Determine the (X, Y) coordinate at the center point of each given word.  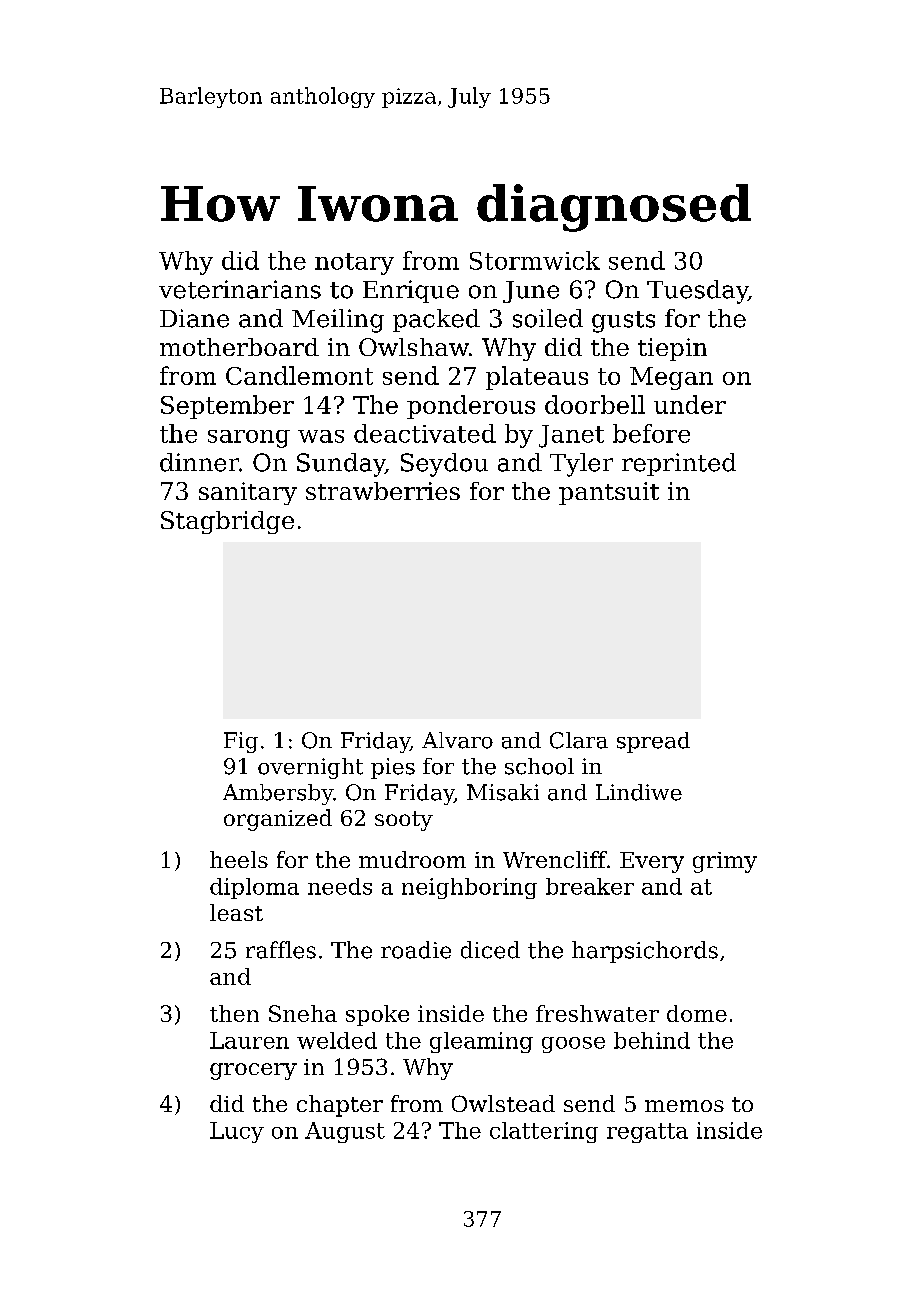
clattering (544, 1132)
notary (354, 264)
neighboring (469, 888)
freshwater (597, 1013)
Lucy (237, 1132)
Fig (241, 742)
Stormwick (535, 260)
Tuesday (697, 292)
